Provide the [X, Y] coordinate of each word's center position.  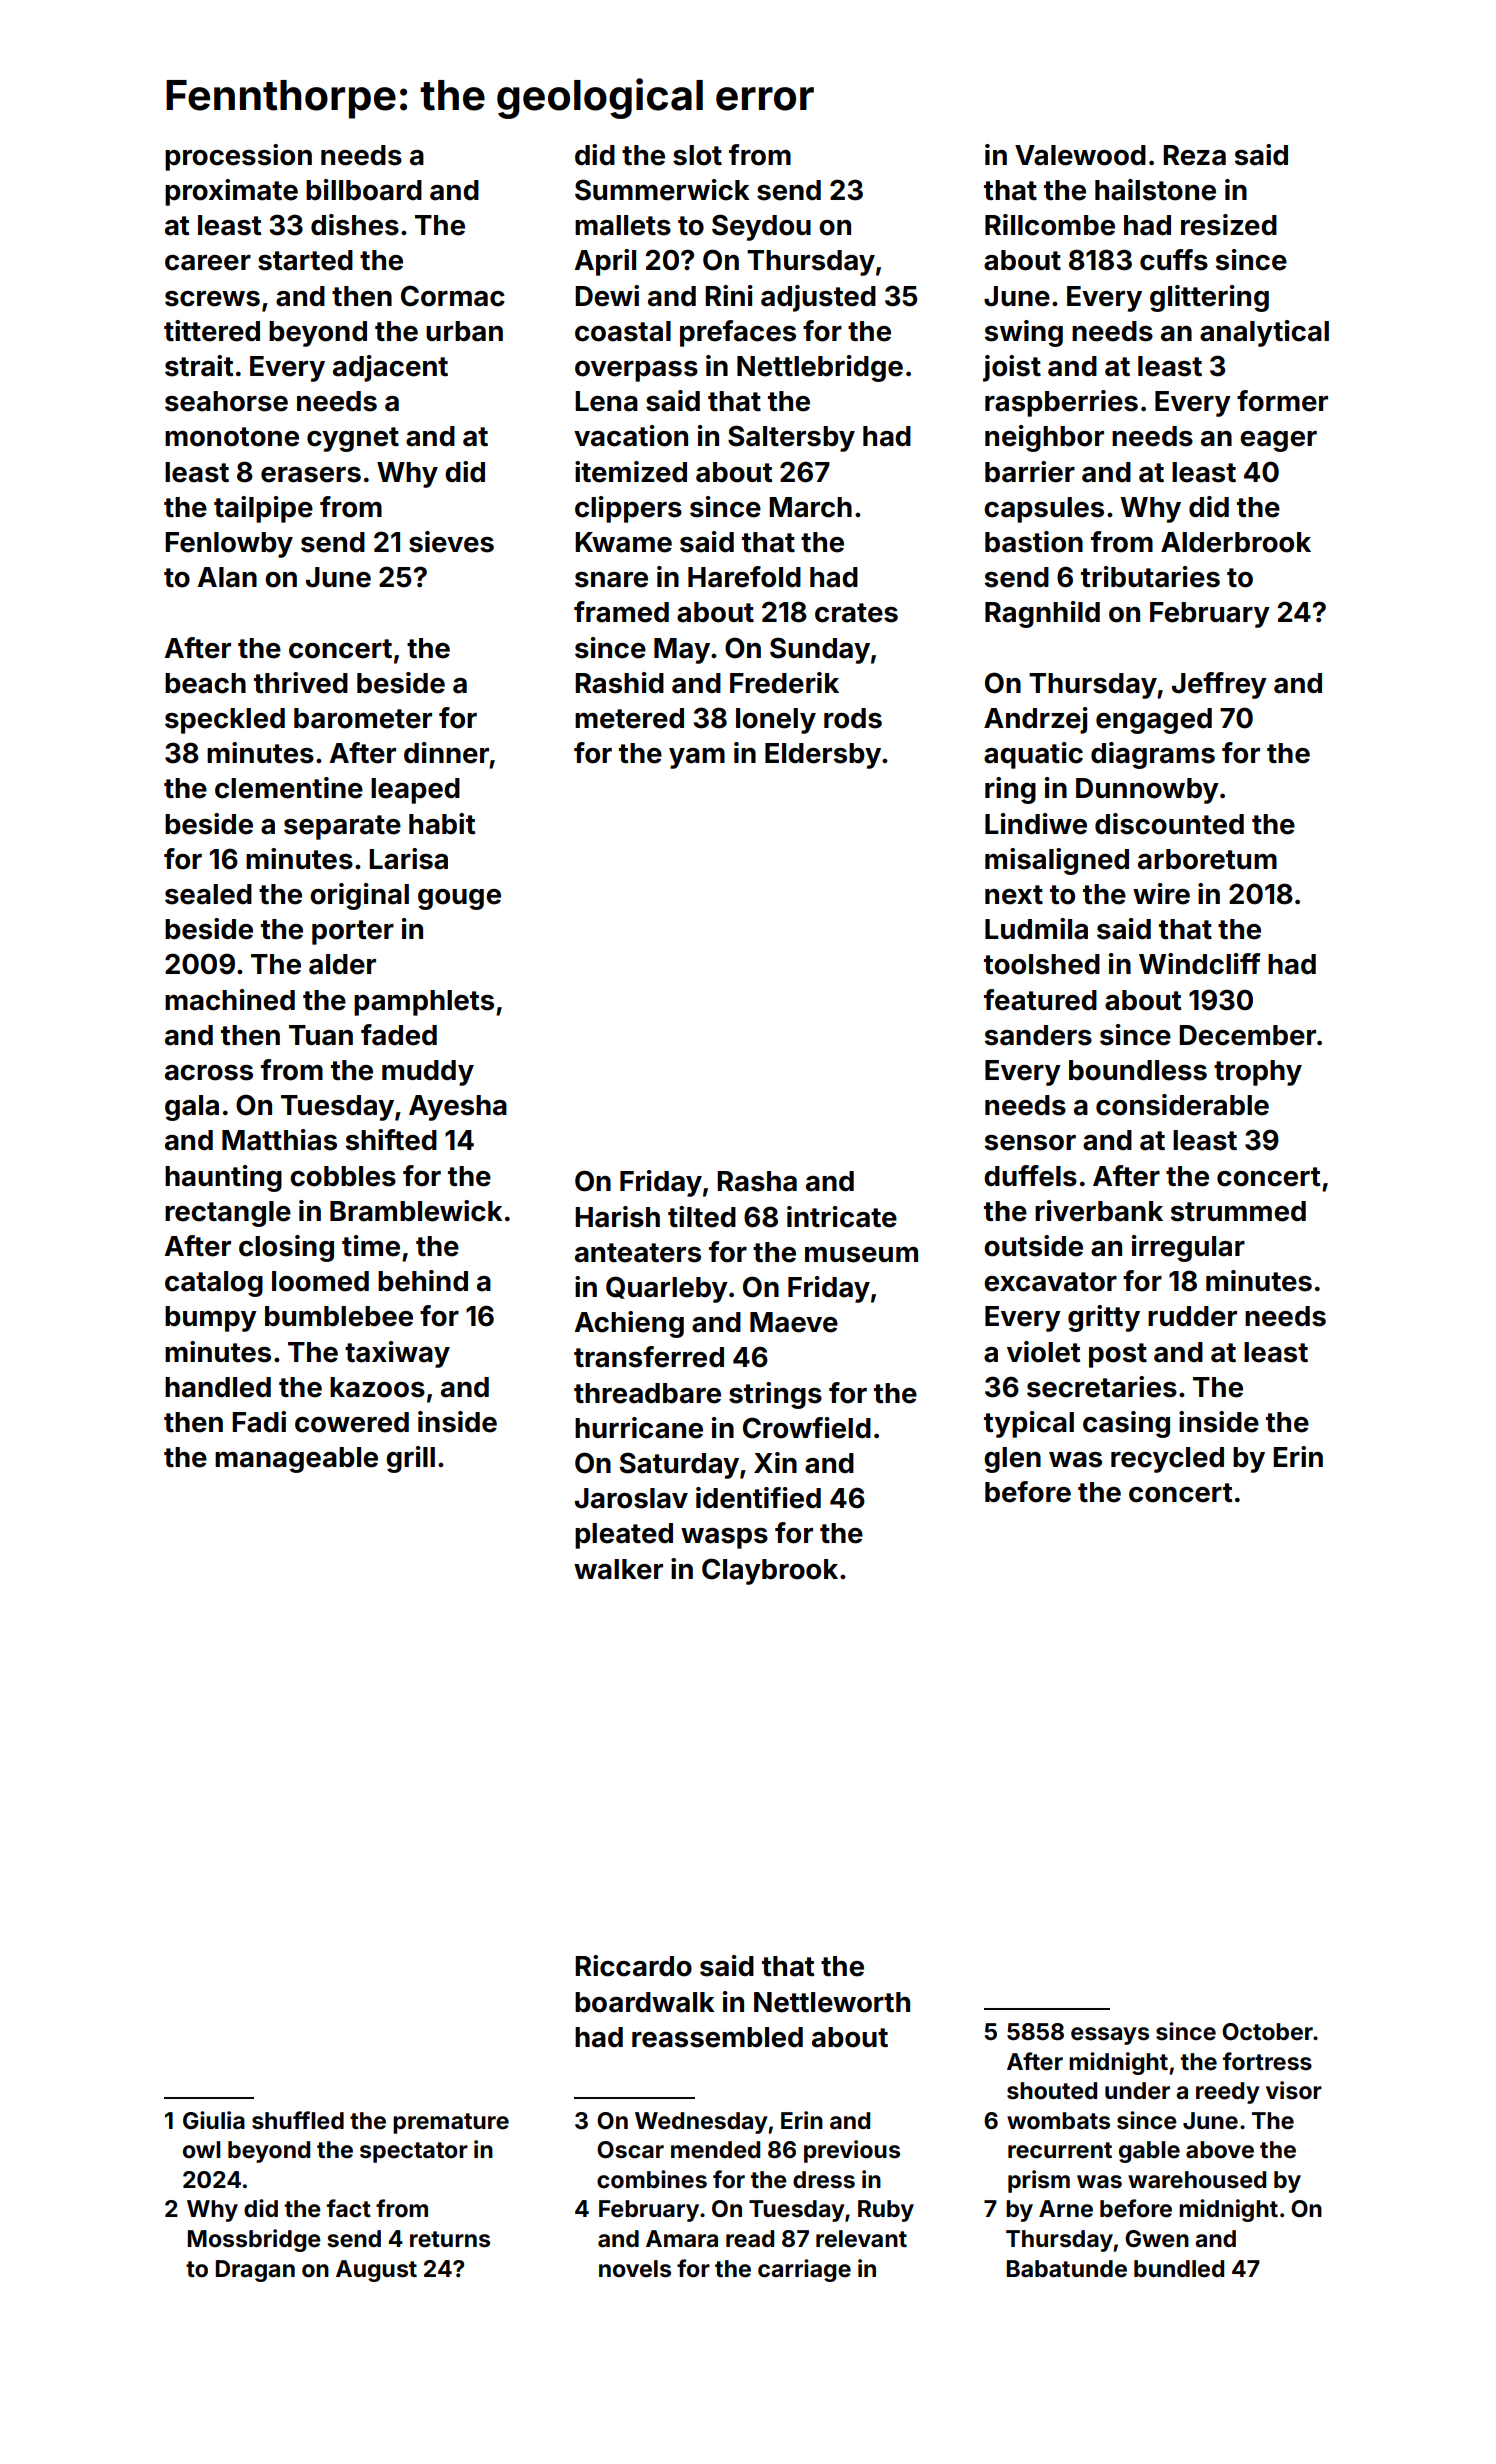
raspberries [1061, 403]
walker [618, 1569]
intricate [842, 1217]
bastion [1034, 542]
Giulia [214, 2120]
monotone [232, 437]
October [1267, 2032]
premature [451, 2123]
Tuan [321, 1035]
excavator [1050, 1282]
